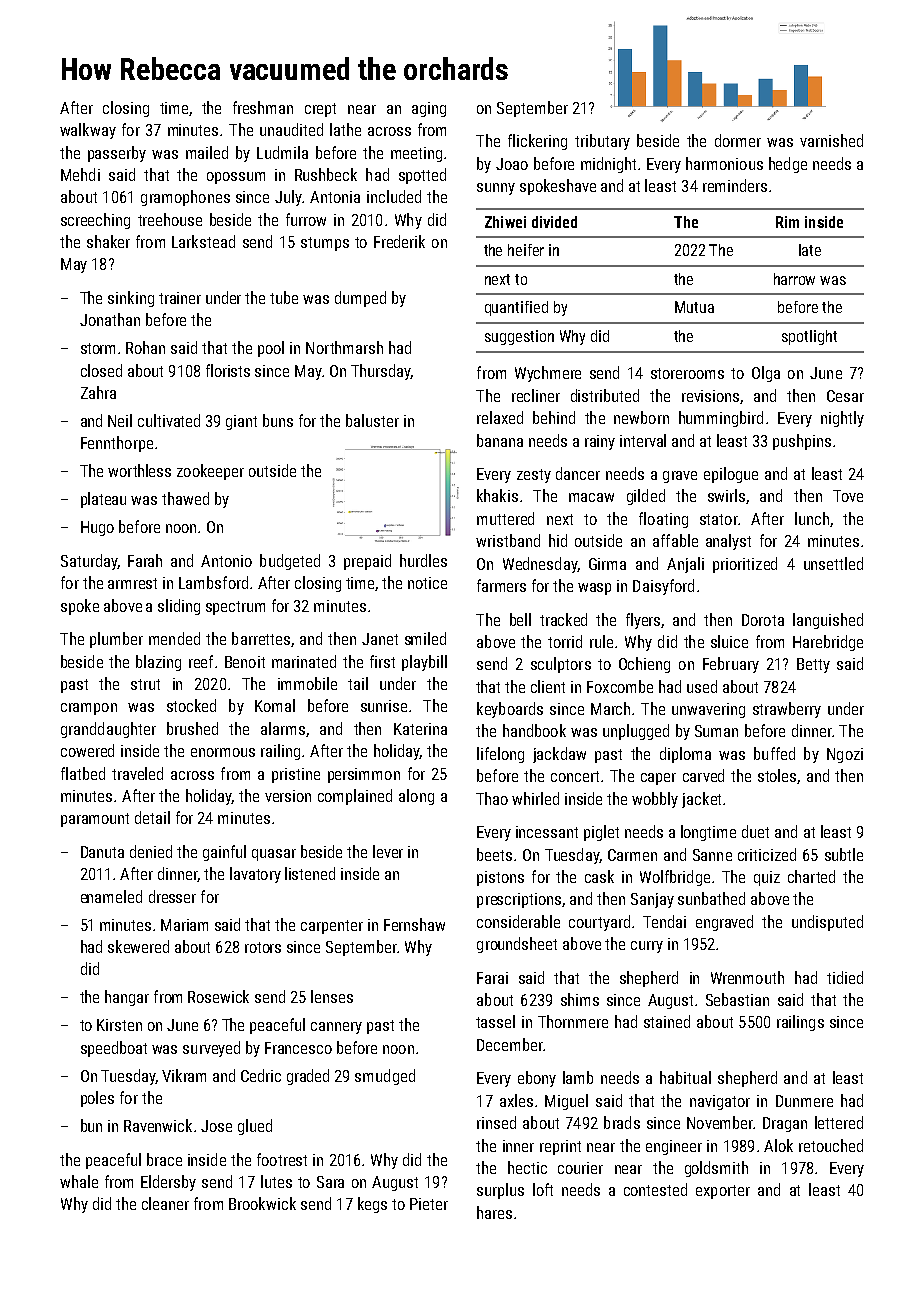 The width and height of the page is (924, 1308). I want to click on incessant, so click(547, 832).
